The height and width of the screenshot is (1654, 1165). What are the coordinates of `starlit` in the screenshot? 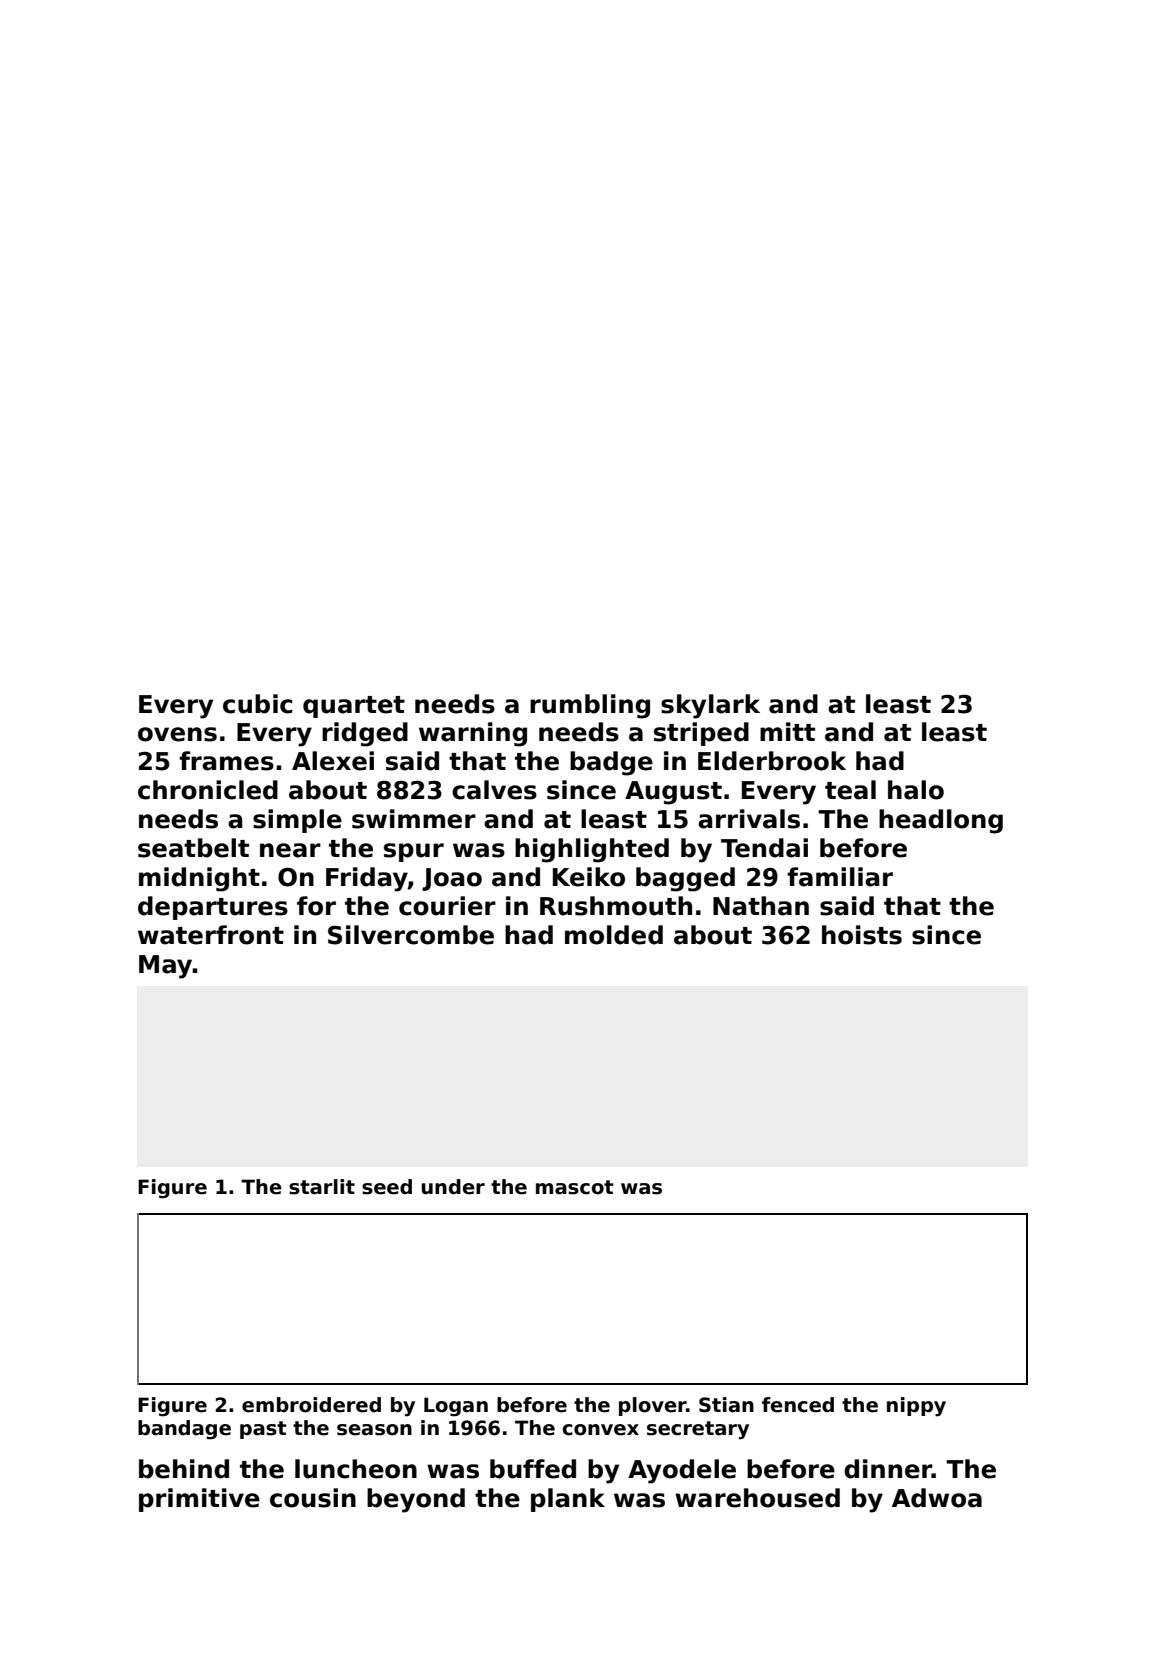 It's located at (322, 1187).
